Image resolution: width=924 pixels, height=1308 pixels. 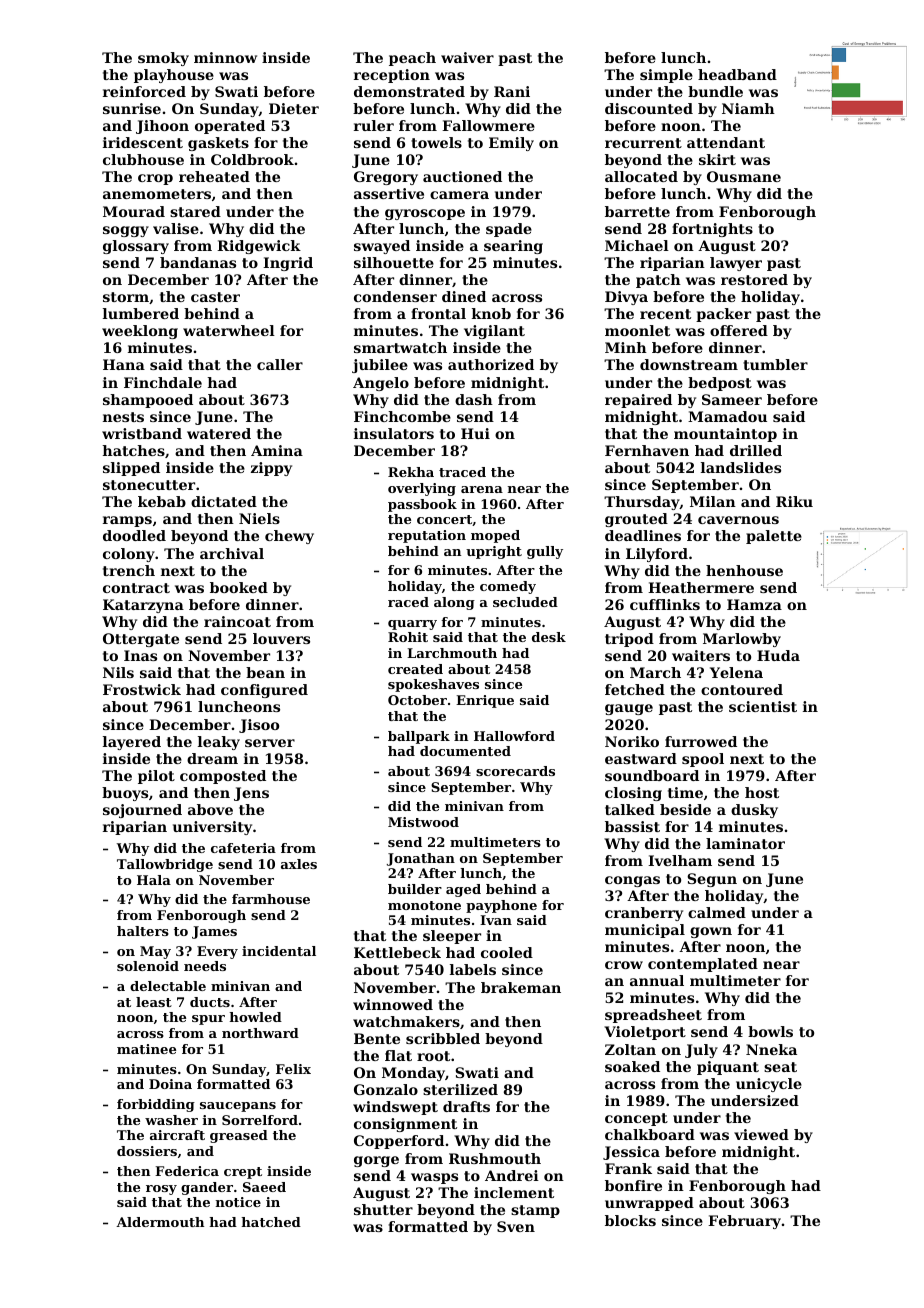 I want to click on Sameer, so click(x=732, y=399).
